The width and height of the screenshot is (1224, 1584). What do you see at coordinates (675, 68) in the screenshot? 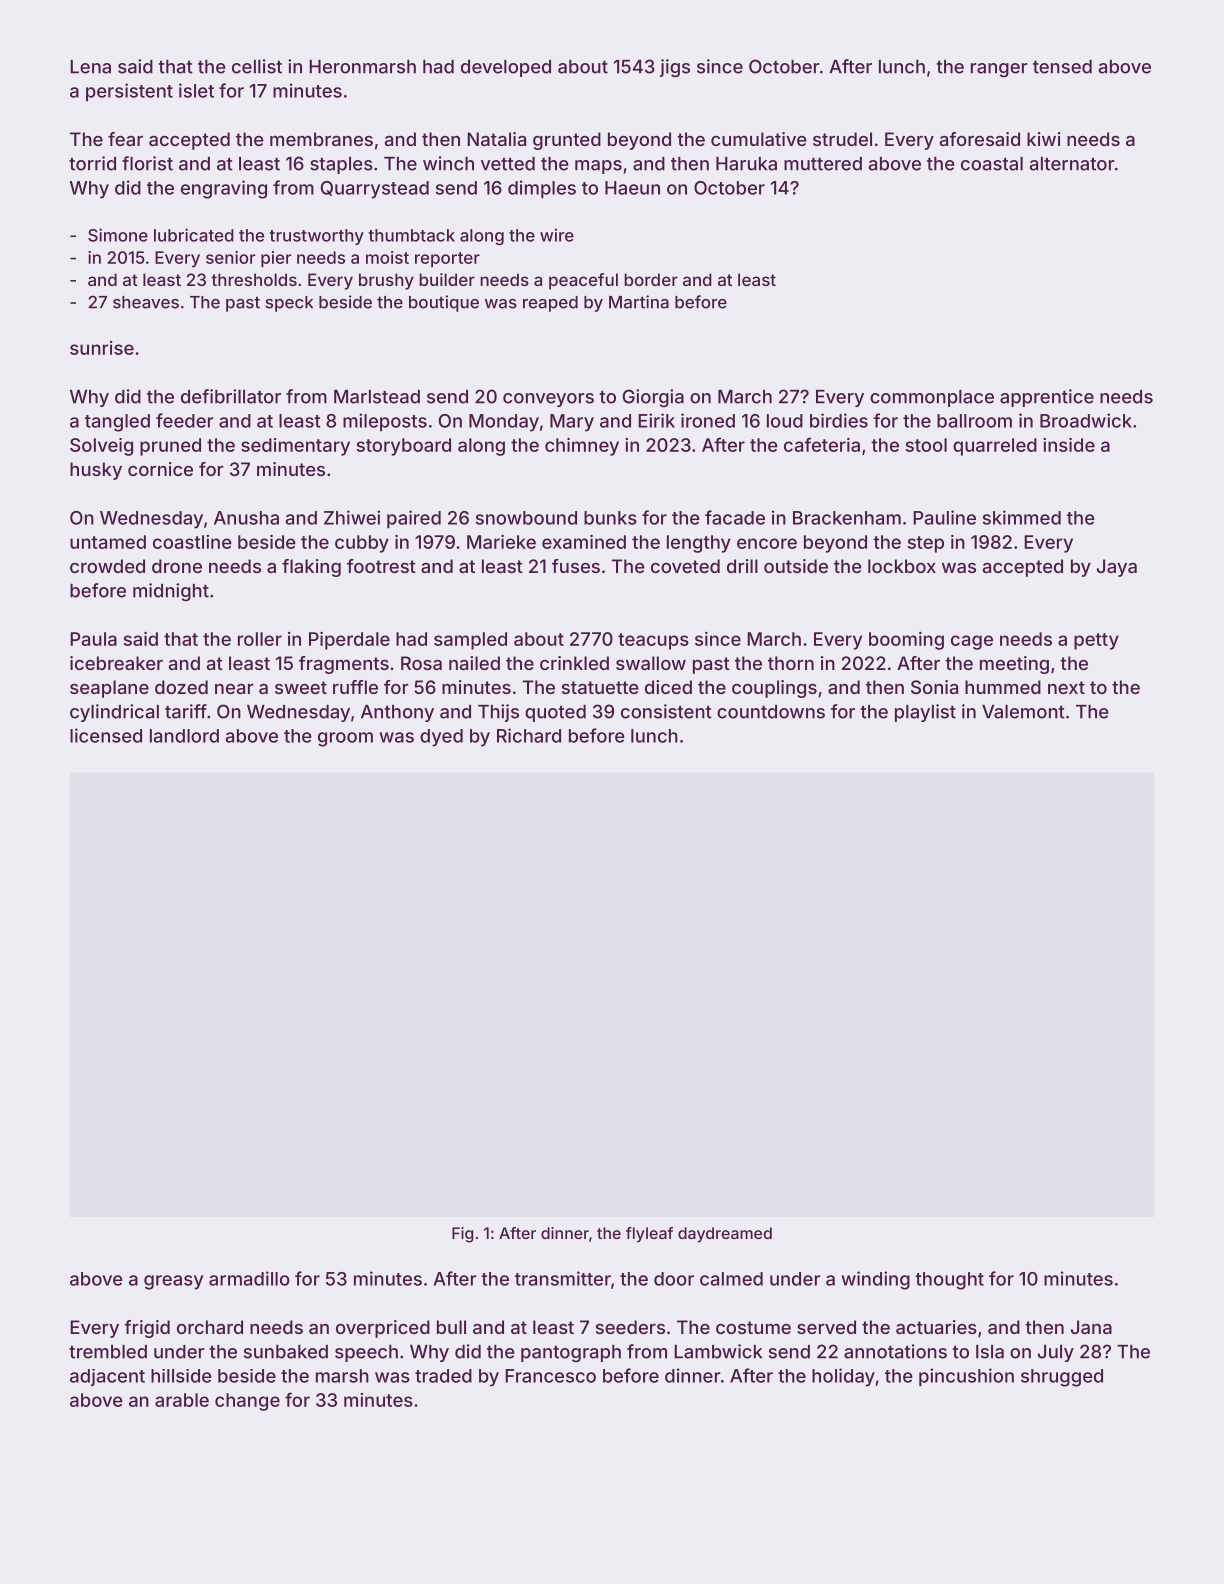
I see `jigs` at bounding box center [675, 68].
